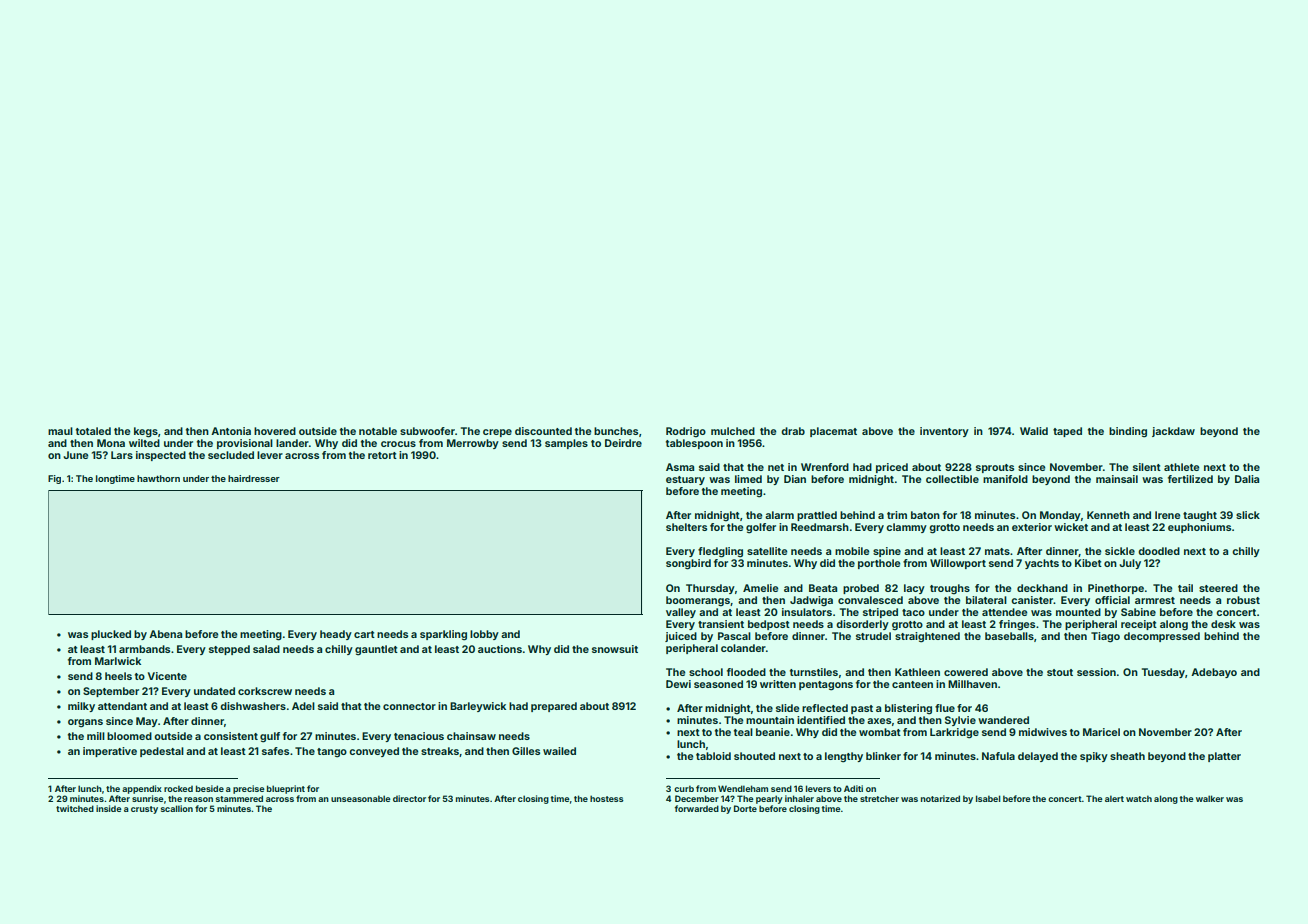 The image size is (1308, 924). Describe the element at coordinates (566, 444) in the page. I see `samples` at that location.
